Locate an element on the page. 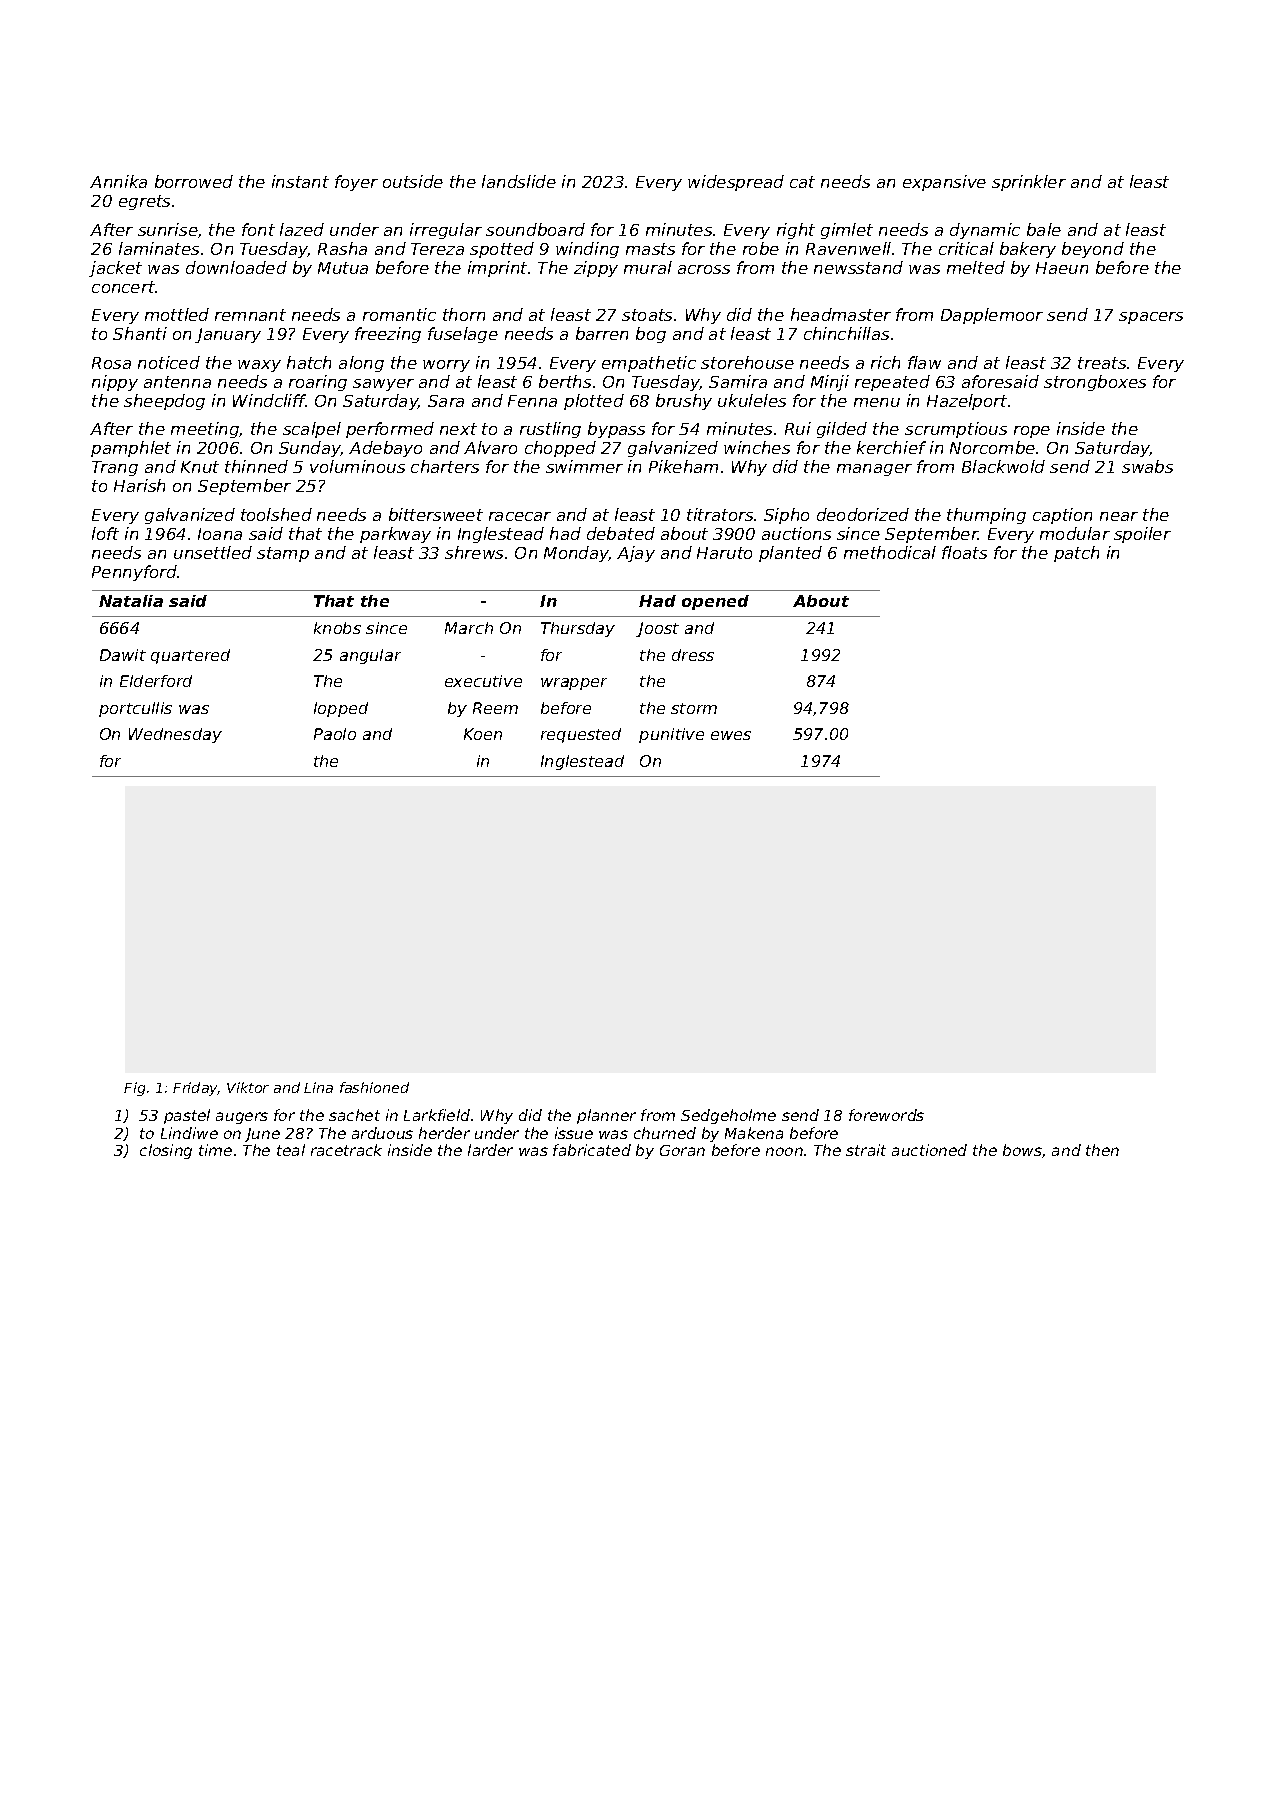 This document has height=1812, width=1281. egrets is located at coordinates (144, 202).
